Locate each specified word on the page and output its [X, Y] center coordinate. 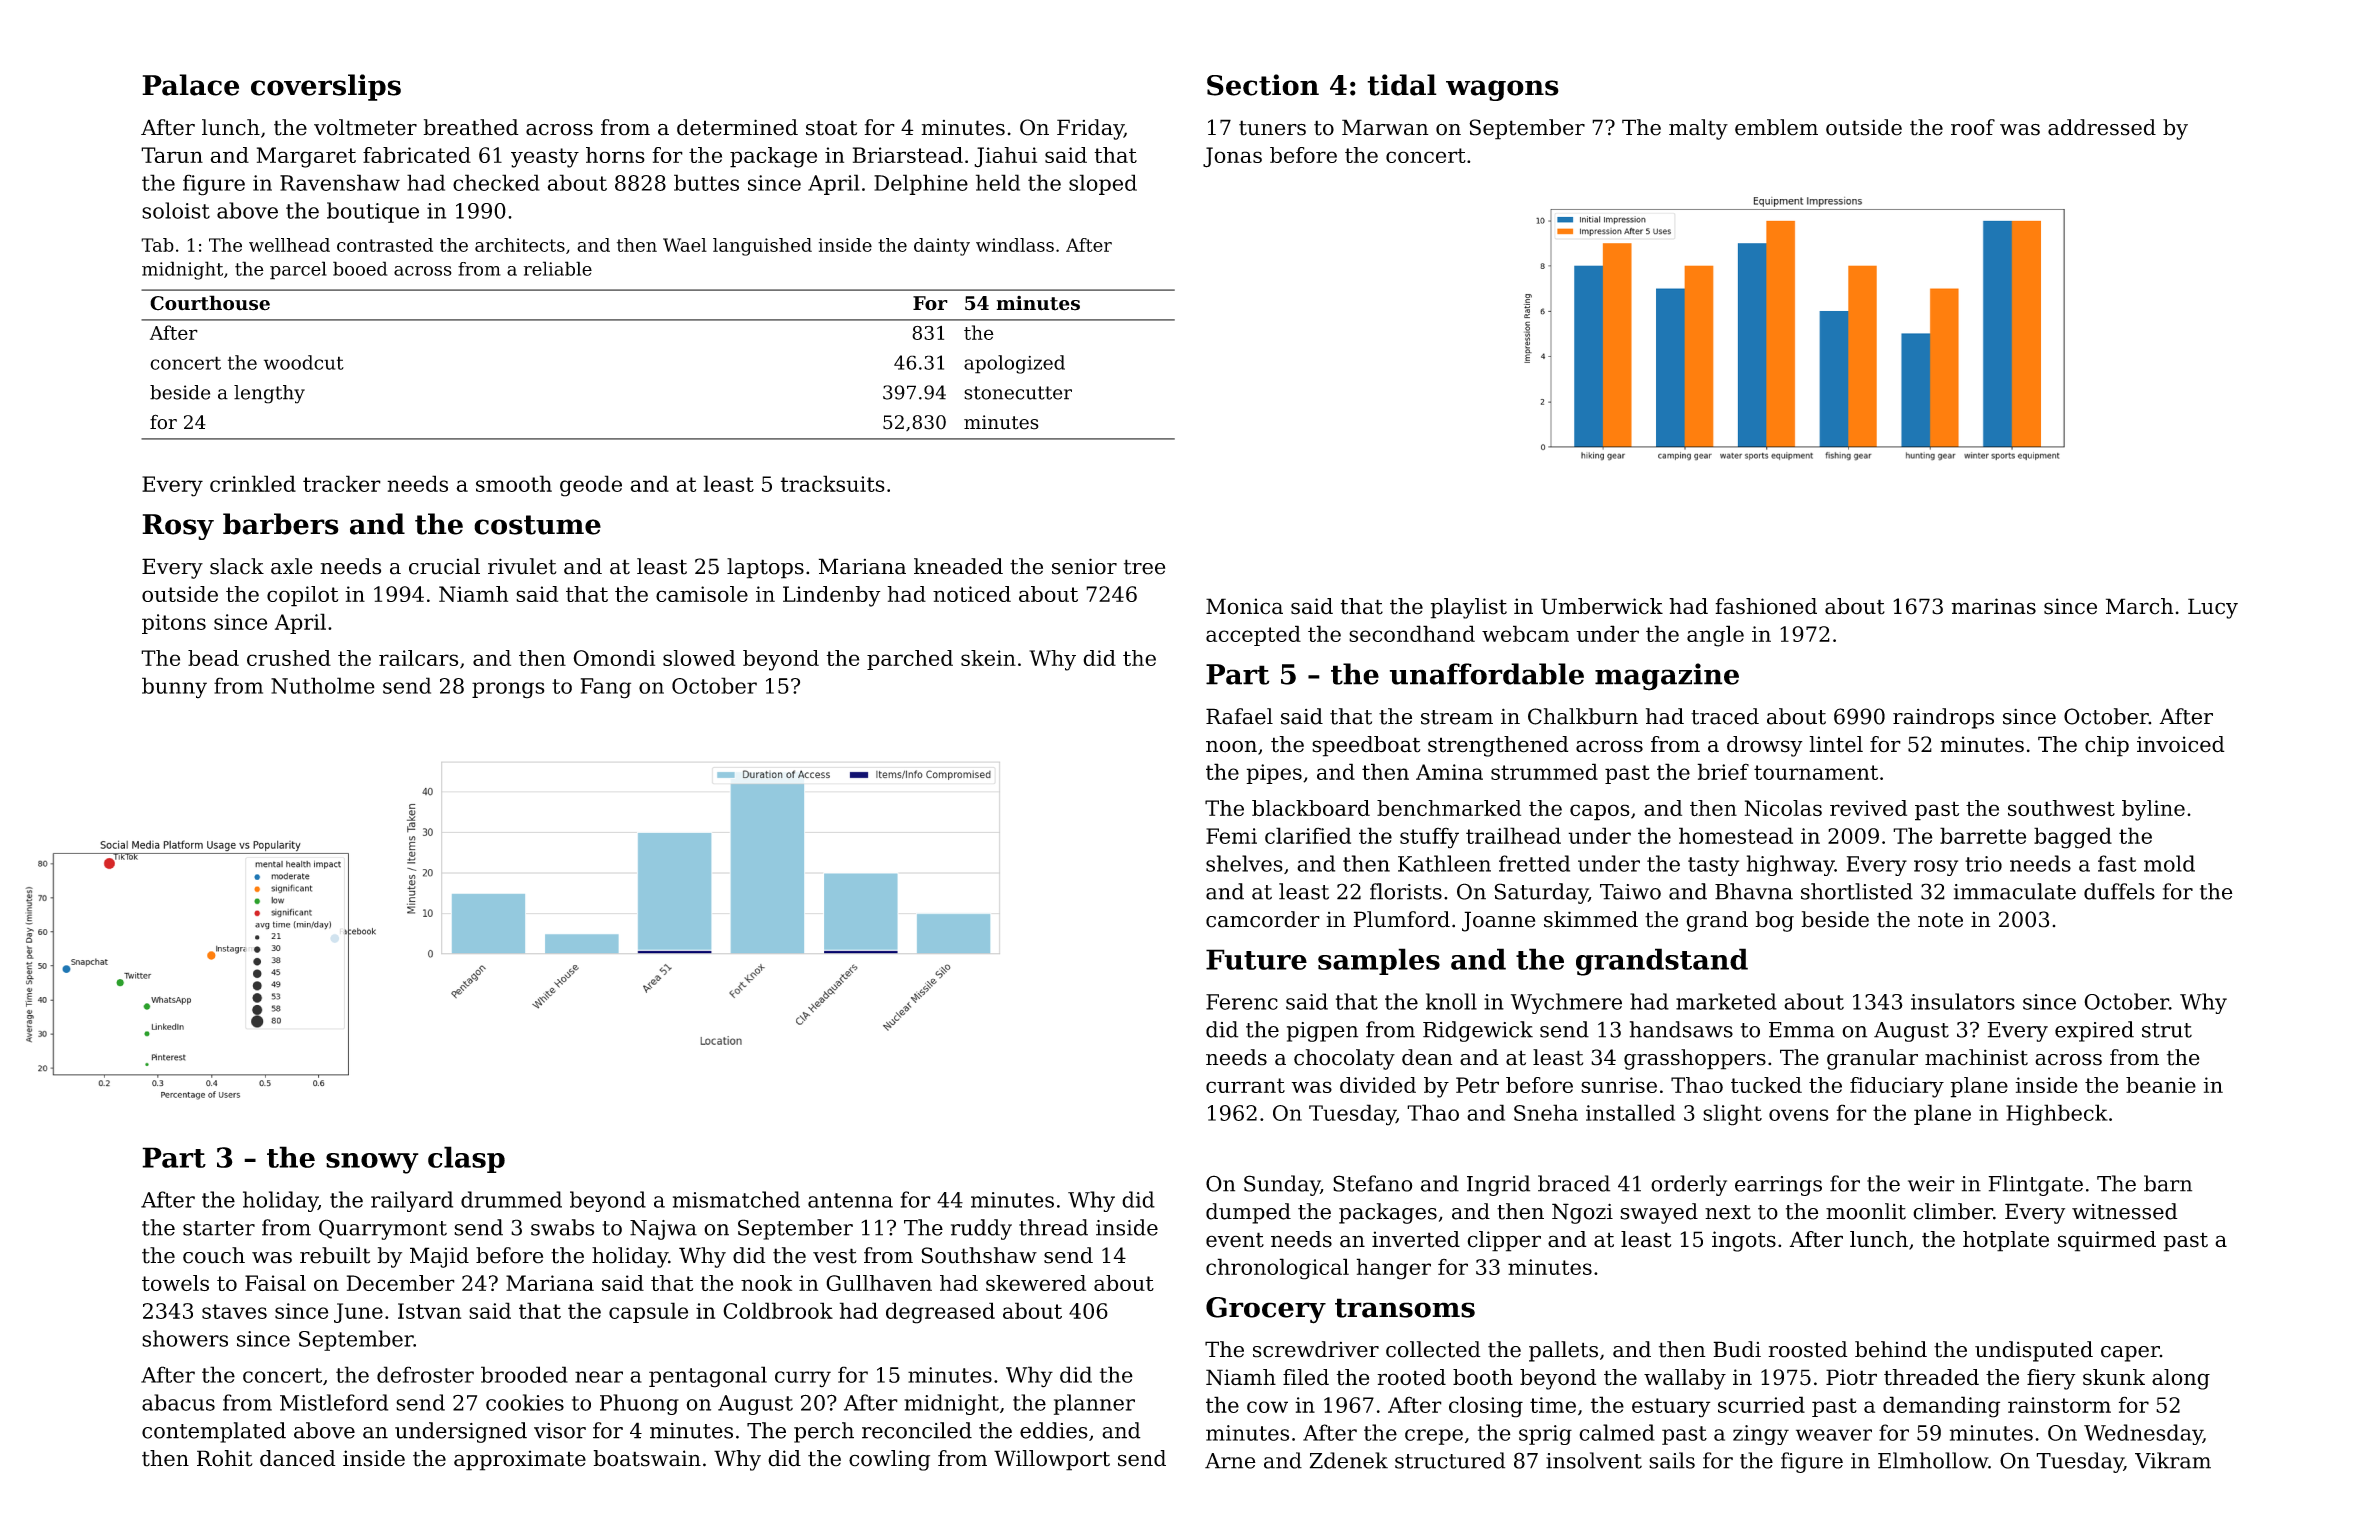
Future [1256, 959]
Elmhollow [1933, 1460]
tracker [342, 483]
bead [213, 658]
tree [1144, 567]
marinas [1993, 606]
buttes [706, 182]
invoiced [2181, 744]
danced [298, 1458]
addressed [2102, 127]
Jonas [1232, 157]
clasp [466, 1159]
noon [1231, 746]
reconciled [917, 1430]
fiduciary [1897, 1087]
